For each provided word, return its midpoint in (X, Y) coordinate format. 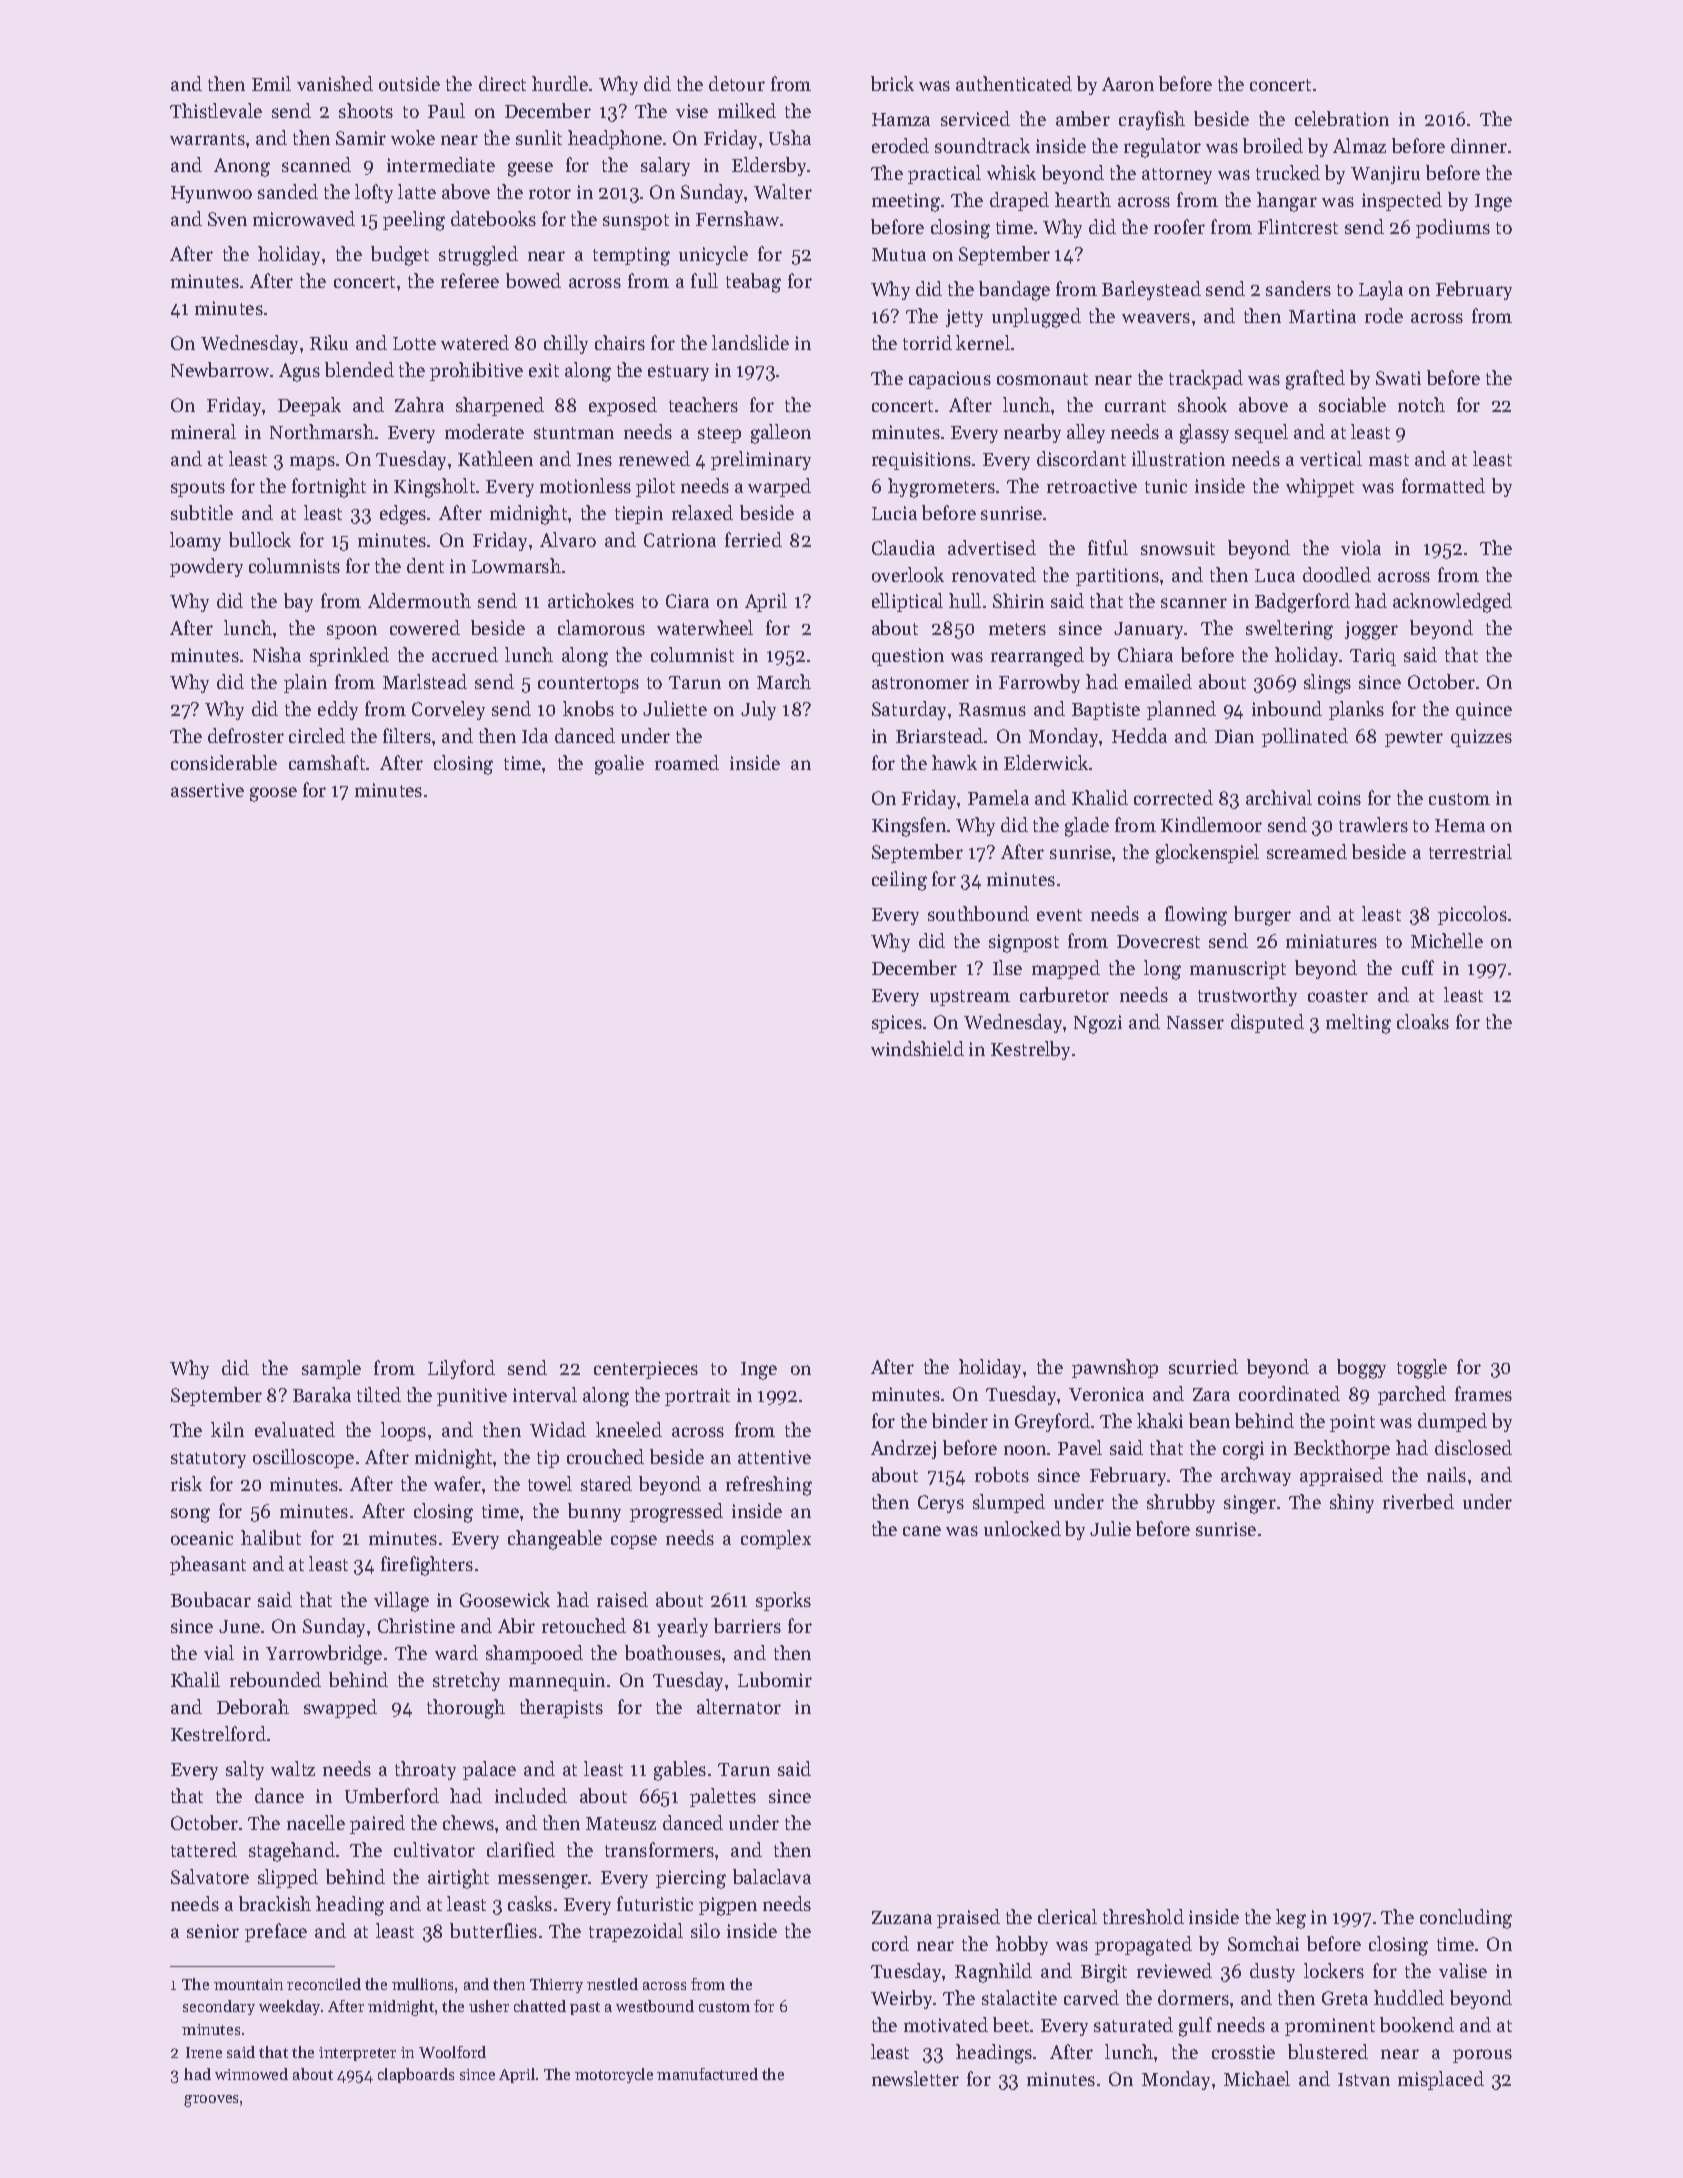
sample (331, 1369)
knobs (588, 708)
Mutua (899, 254)
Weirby (902, 1999)
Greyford (1052, 1422)
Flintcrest (1298, 226)
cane (922, 1531)
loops (403, 1431)
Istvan (1364, 2079)
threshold (1143, 1916)
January (1148, 630)
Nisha (277, 654)
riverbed (1418, 1501)
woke (413, 137)
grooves (211, 2101)
